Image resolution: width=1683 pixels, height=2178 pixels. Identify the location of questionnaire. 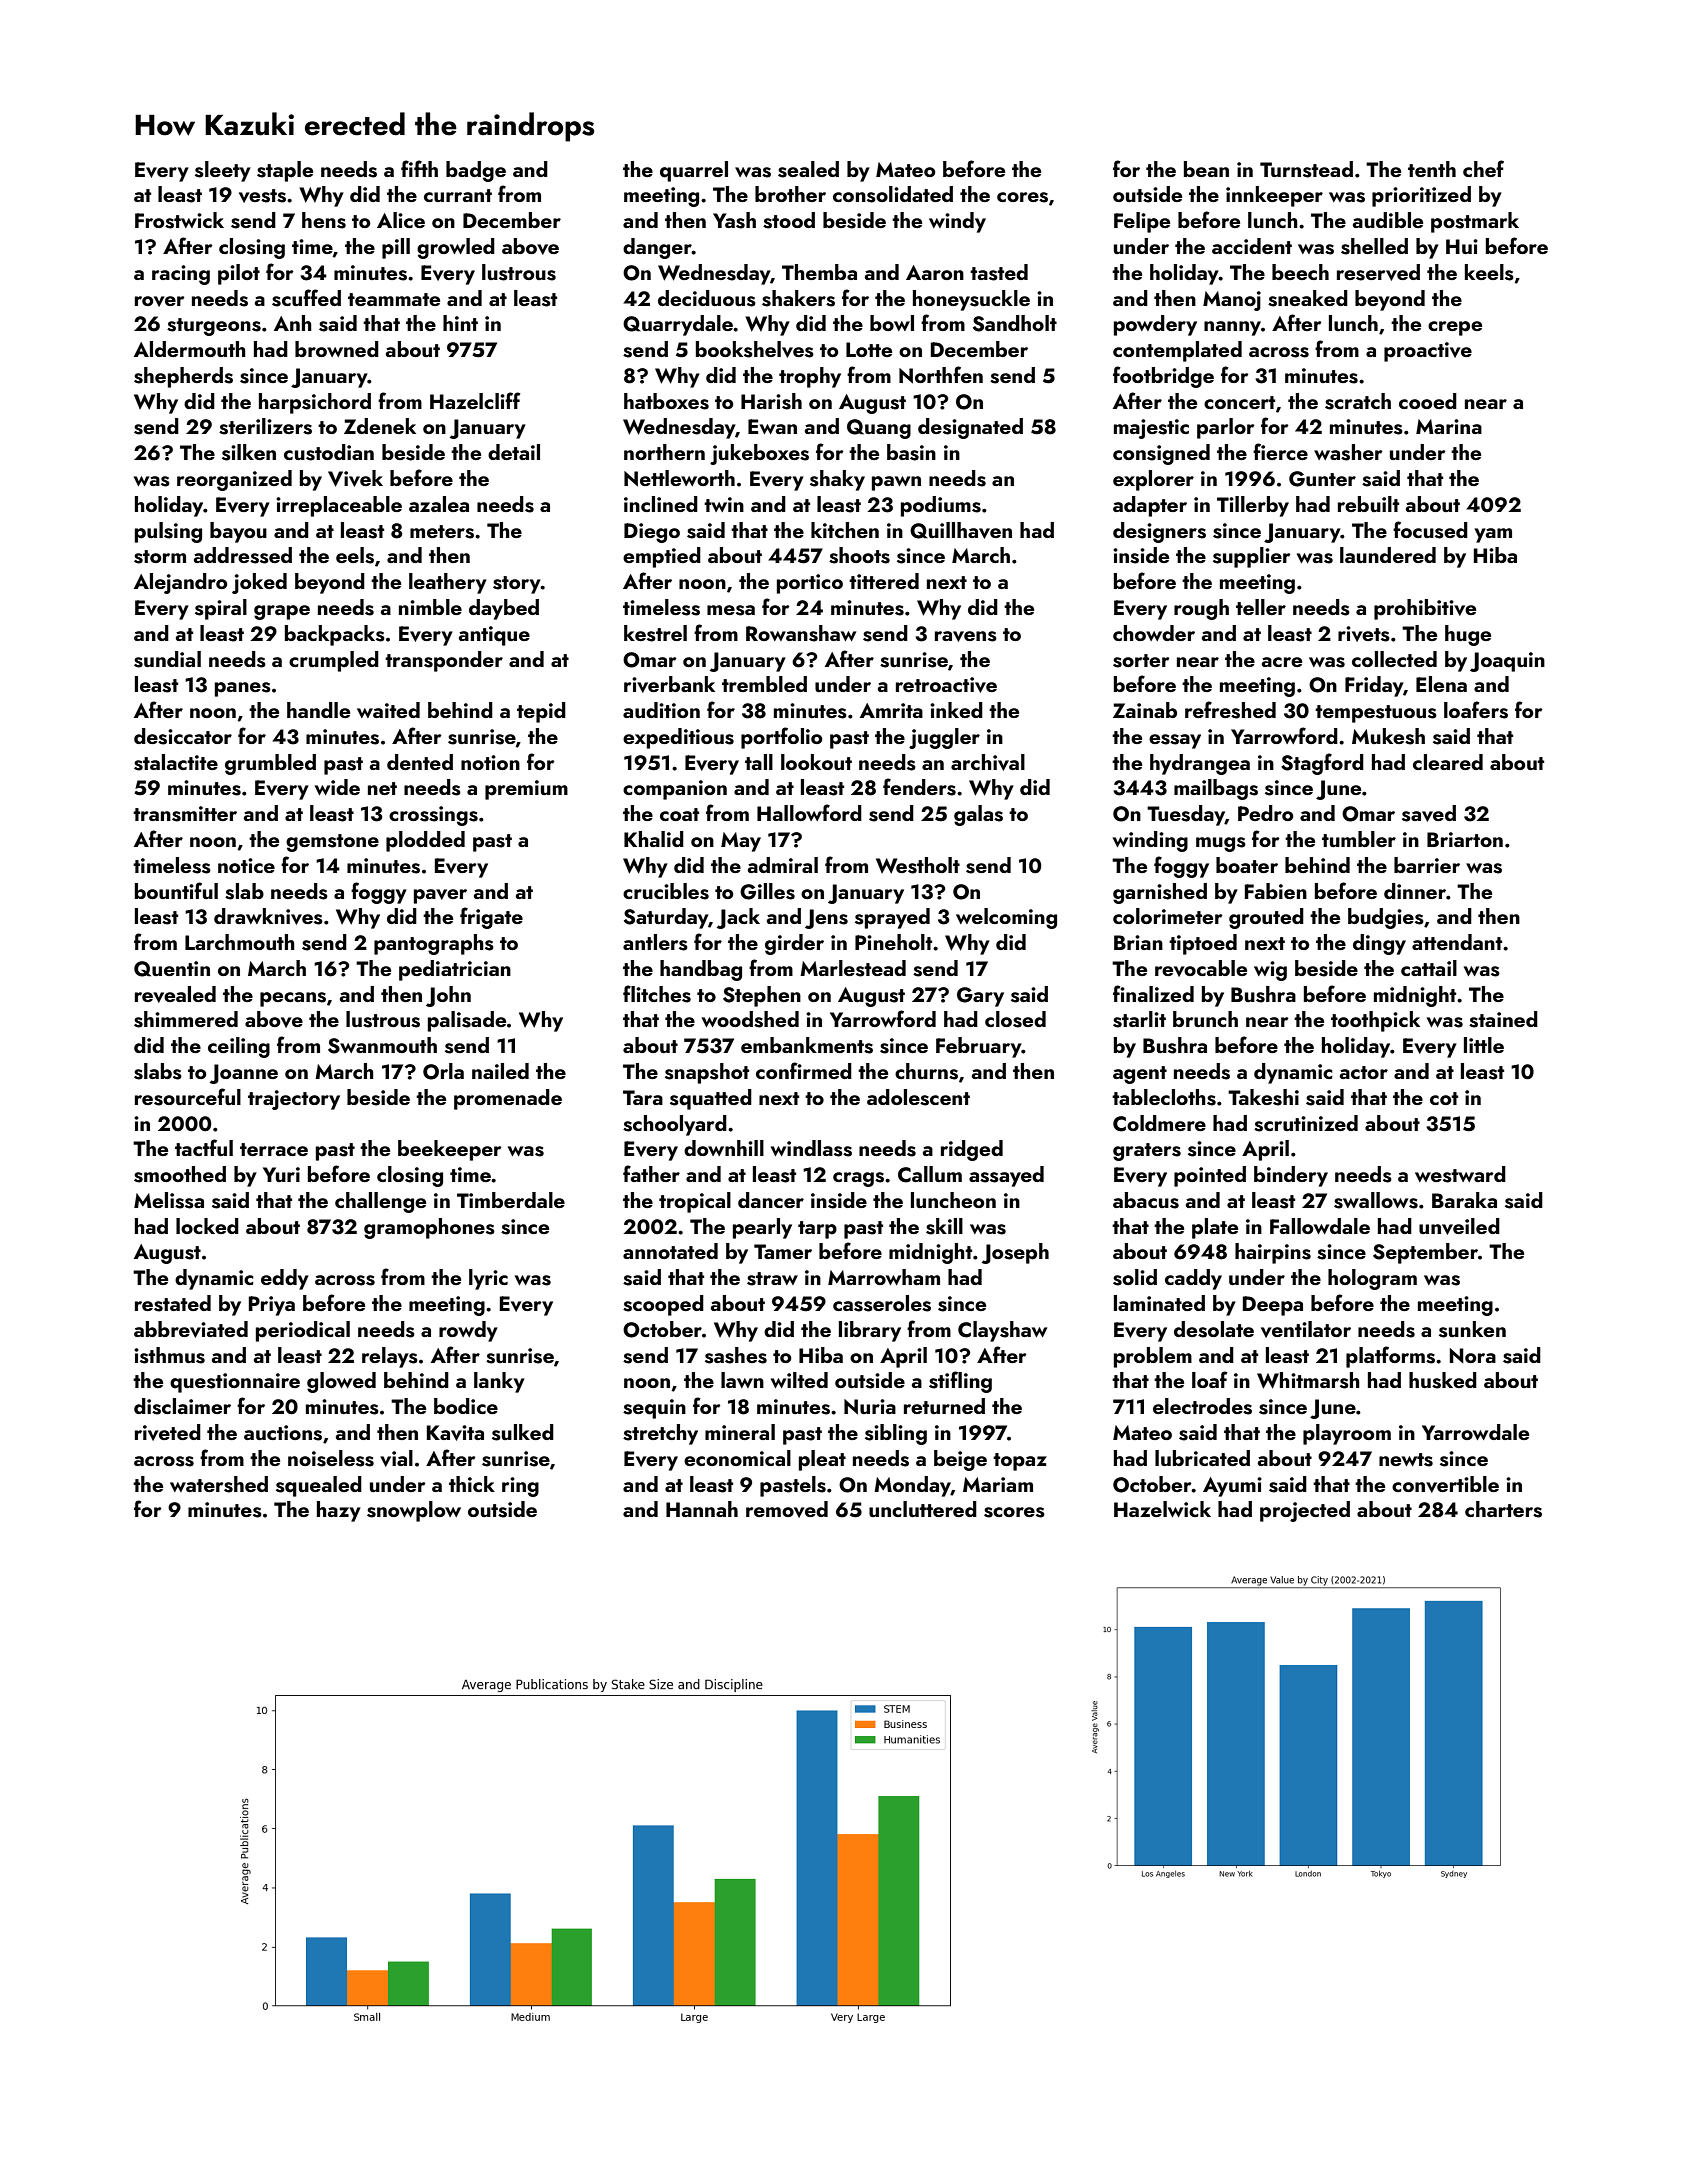
(235, 1383).
